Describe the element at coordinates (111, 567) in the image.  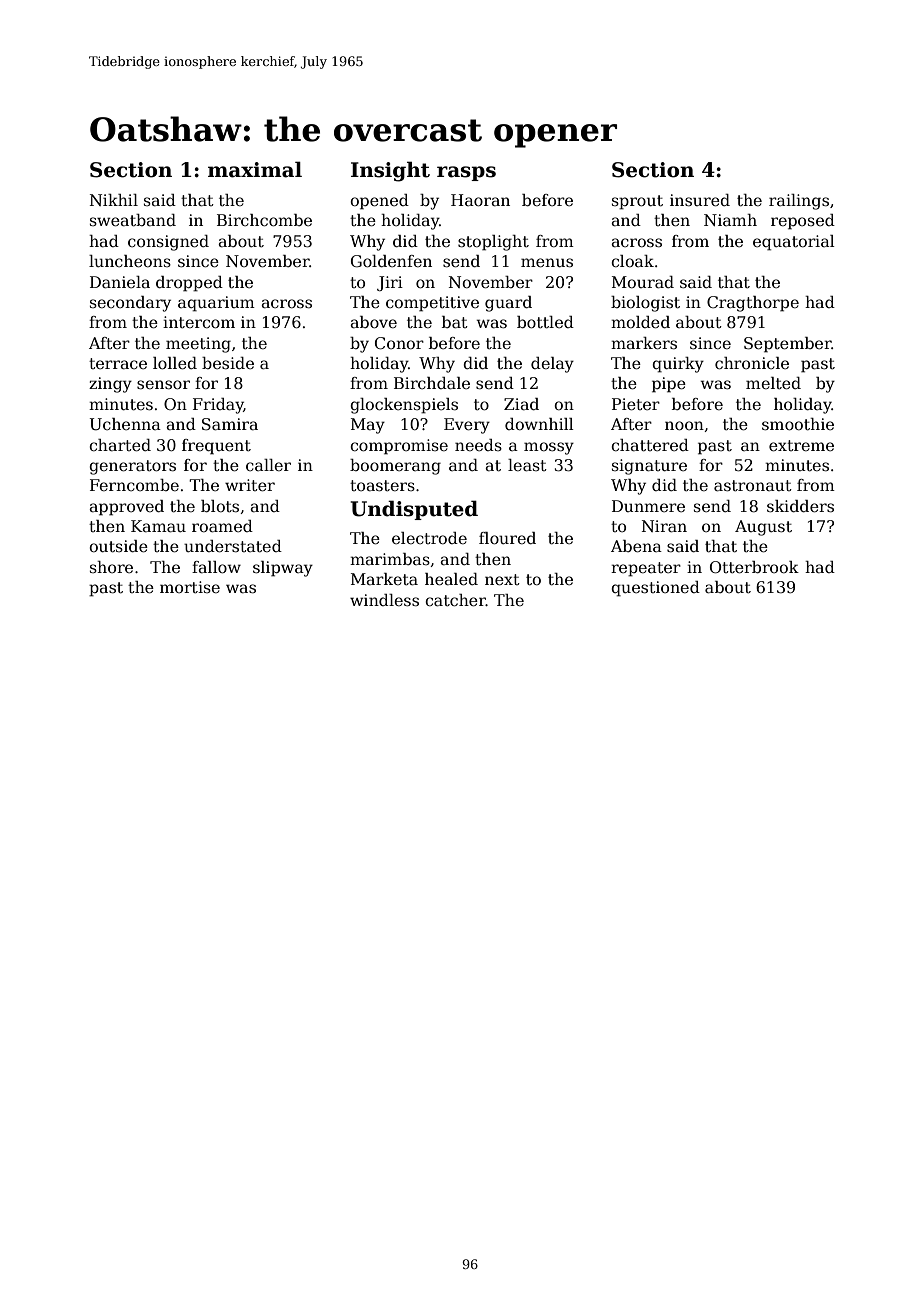
I see `shore` at that location.
